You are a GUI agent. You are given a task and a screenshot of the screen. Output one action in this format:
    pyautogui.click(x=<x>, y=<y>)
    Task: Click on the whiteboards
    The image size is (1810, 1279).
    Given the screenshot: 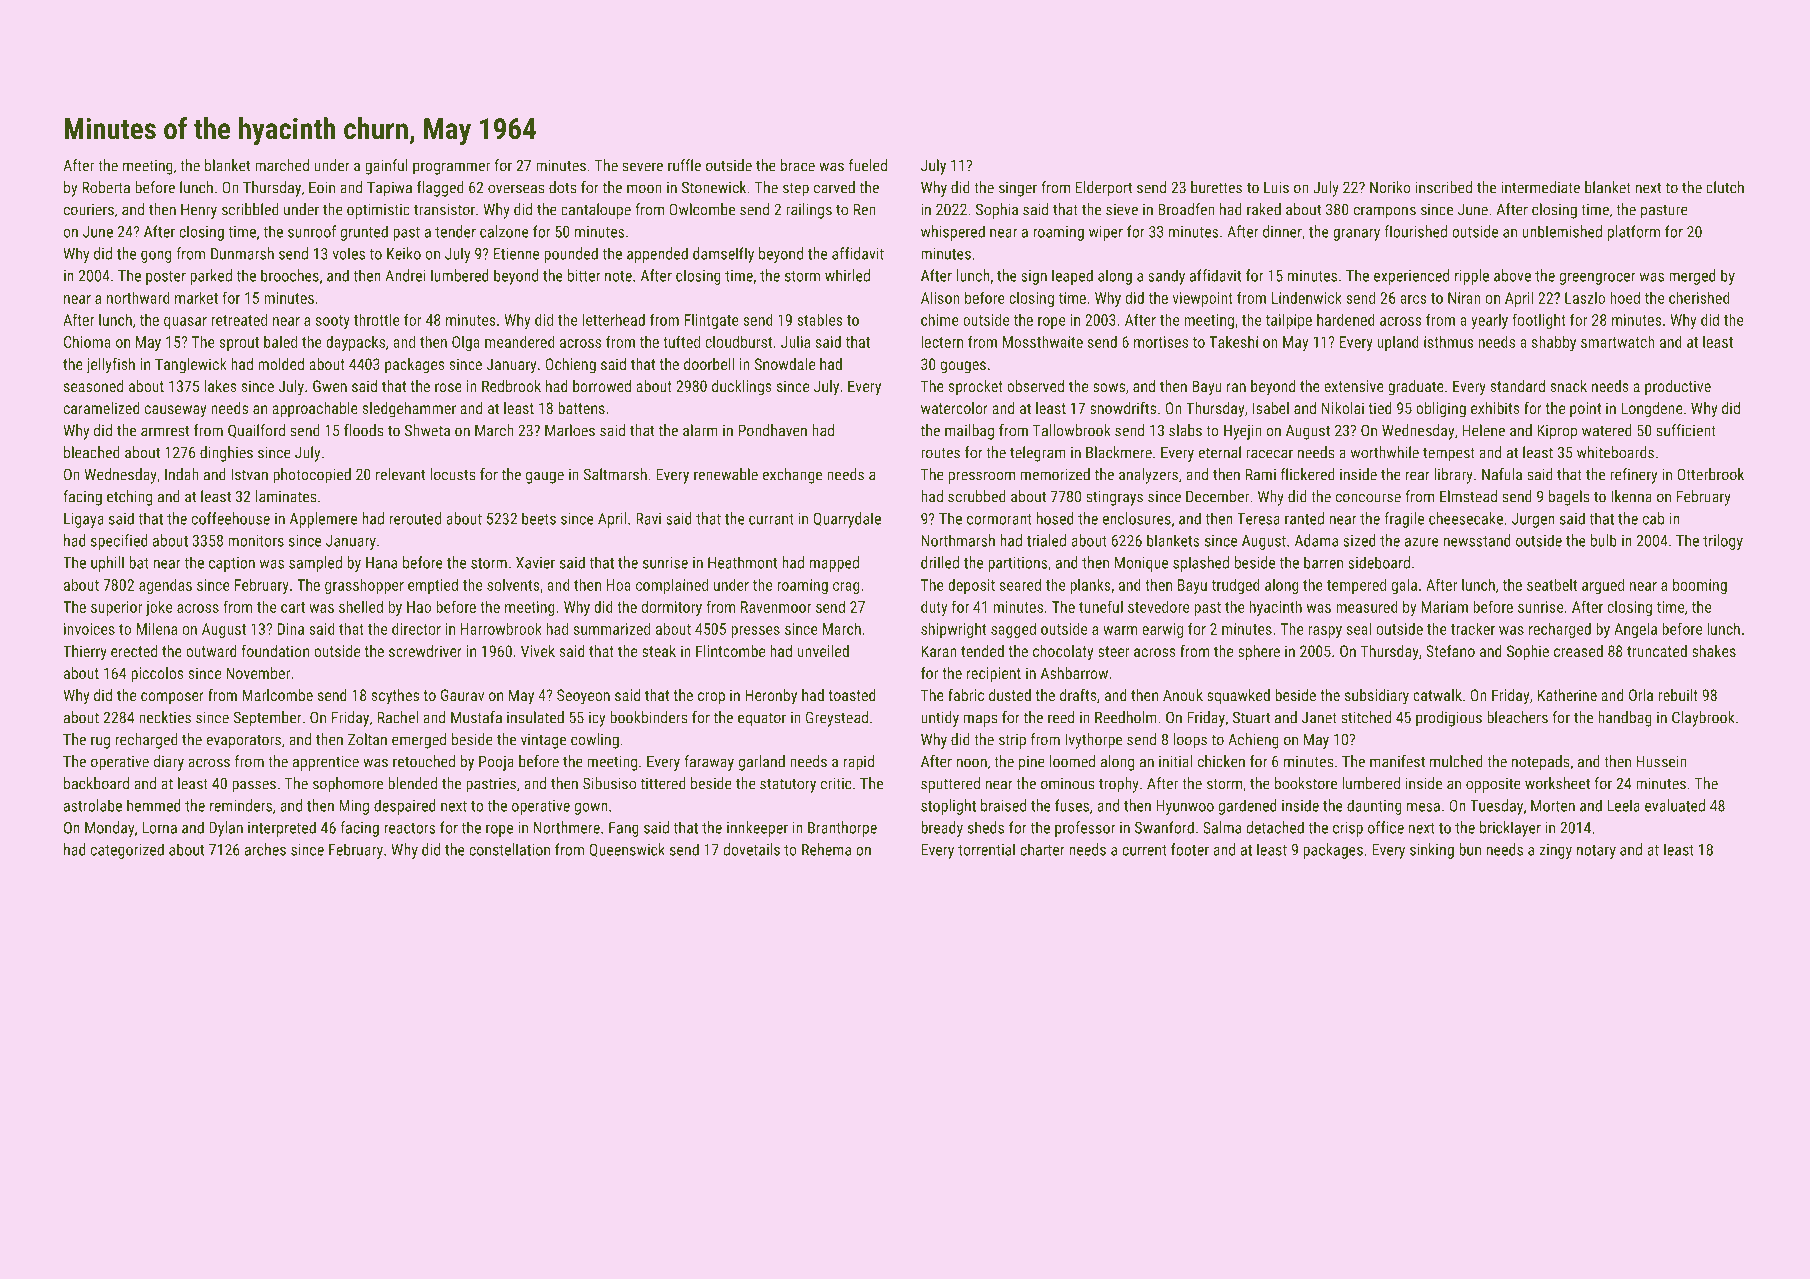 What is the action you would take?
    pyautogui.click(x=1615, y=452)
